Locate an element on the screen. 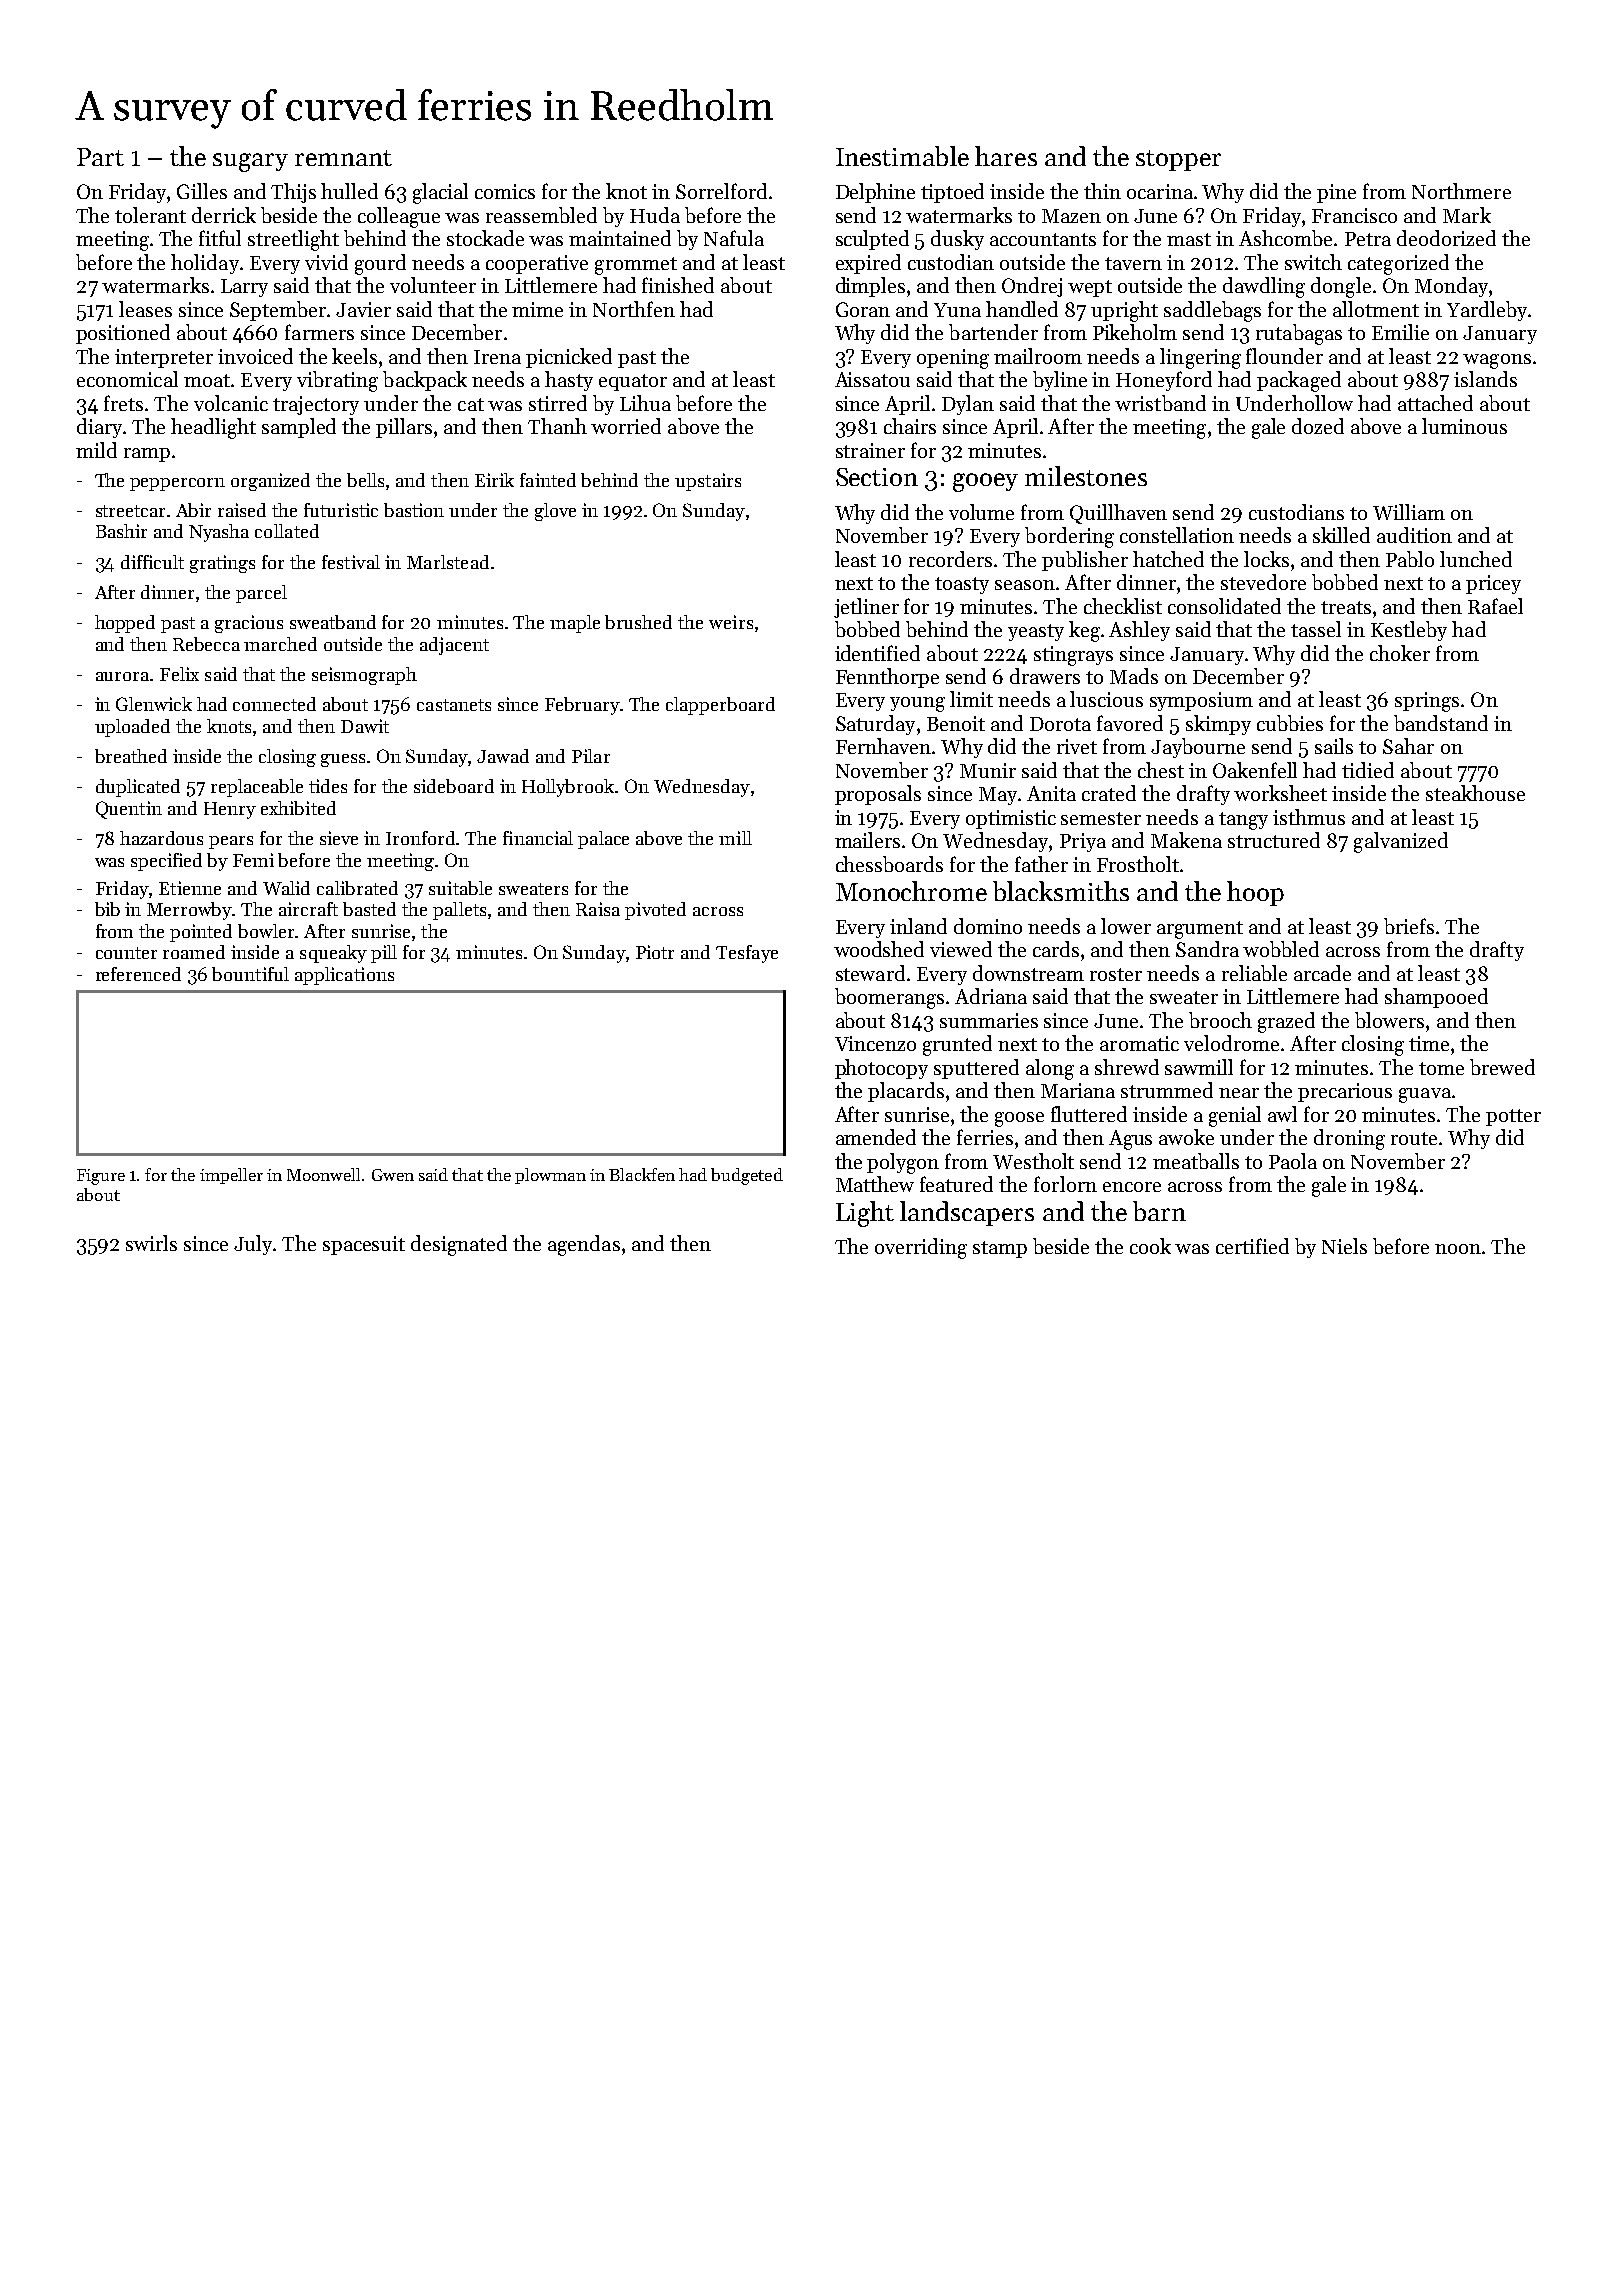 The width and height of the screenshot is (1620, 2292). stamp is located at coordinates (1000, 1249).
